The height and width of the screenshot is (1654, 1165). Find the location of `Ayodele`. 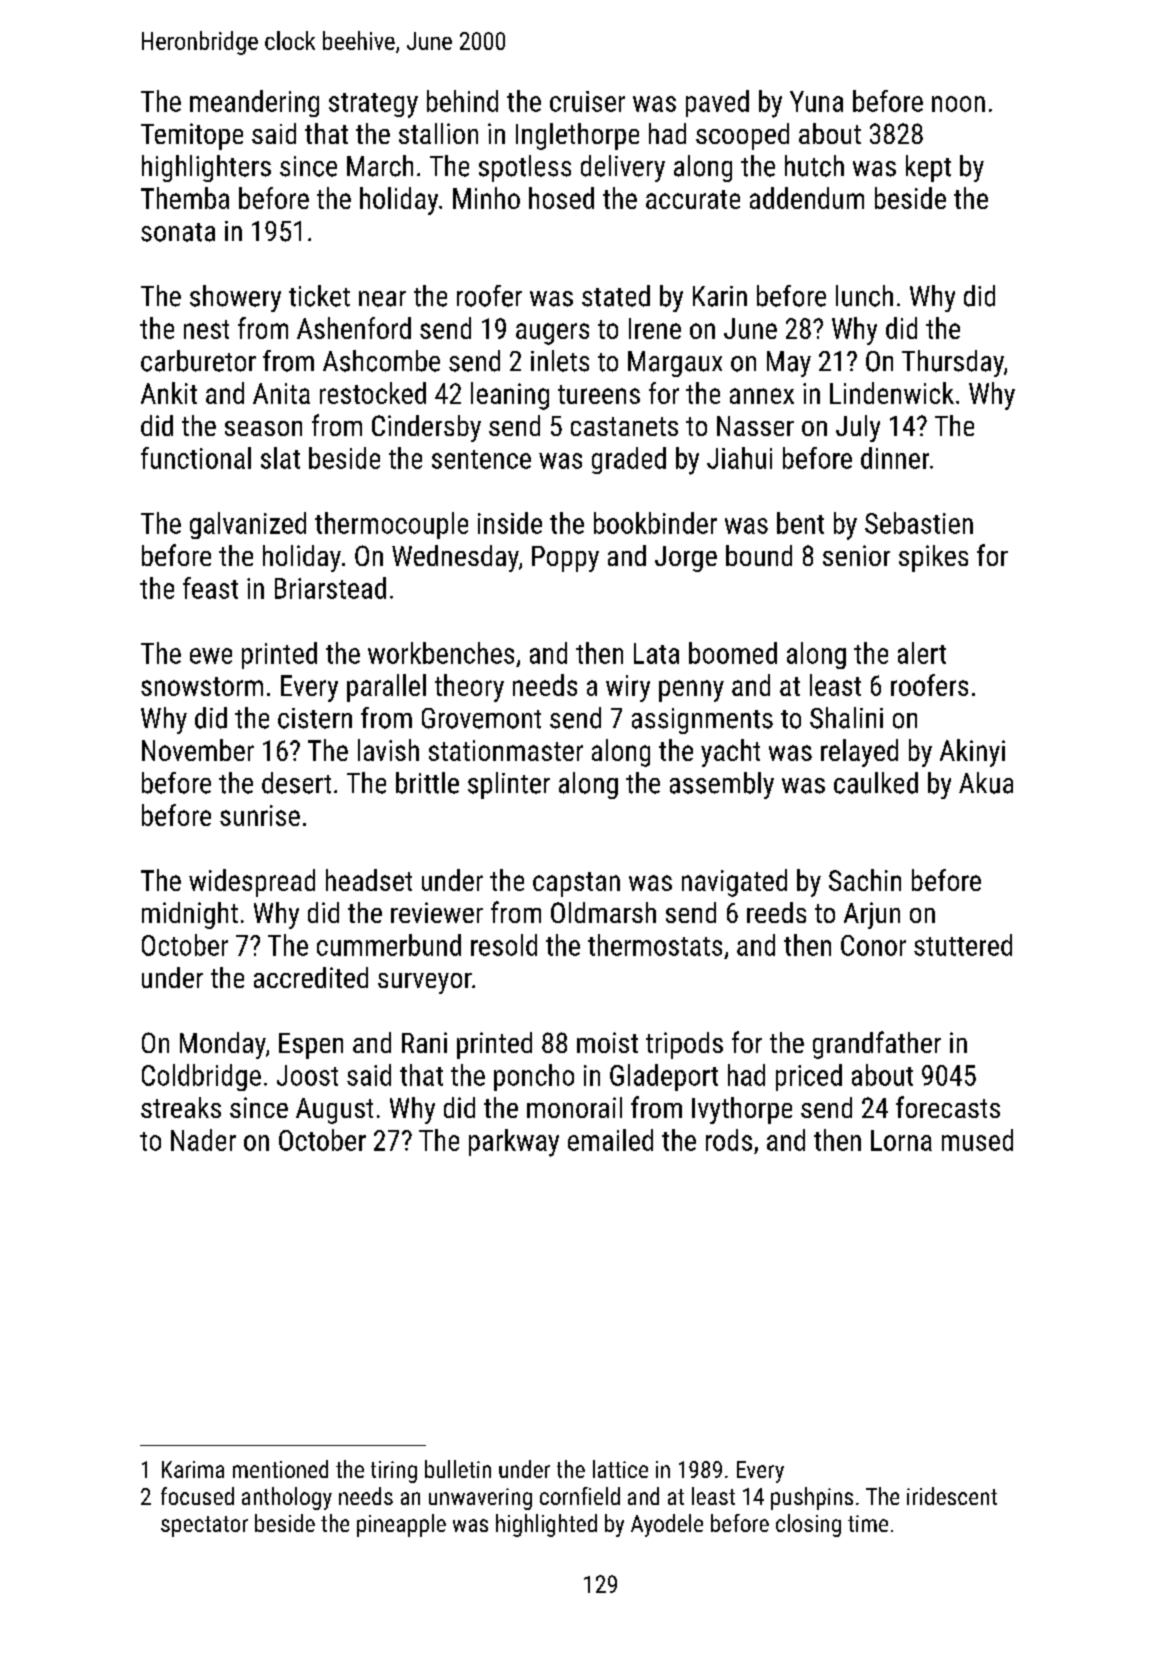

Ayodele is located at coordinates (667, 1525).
